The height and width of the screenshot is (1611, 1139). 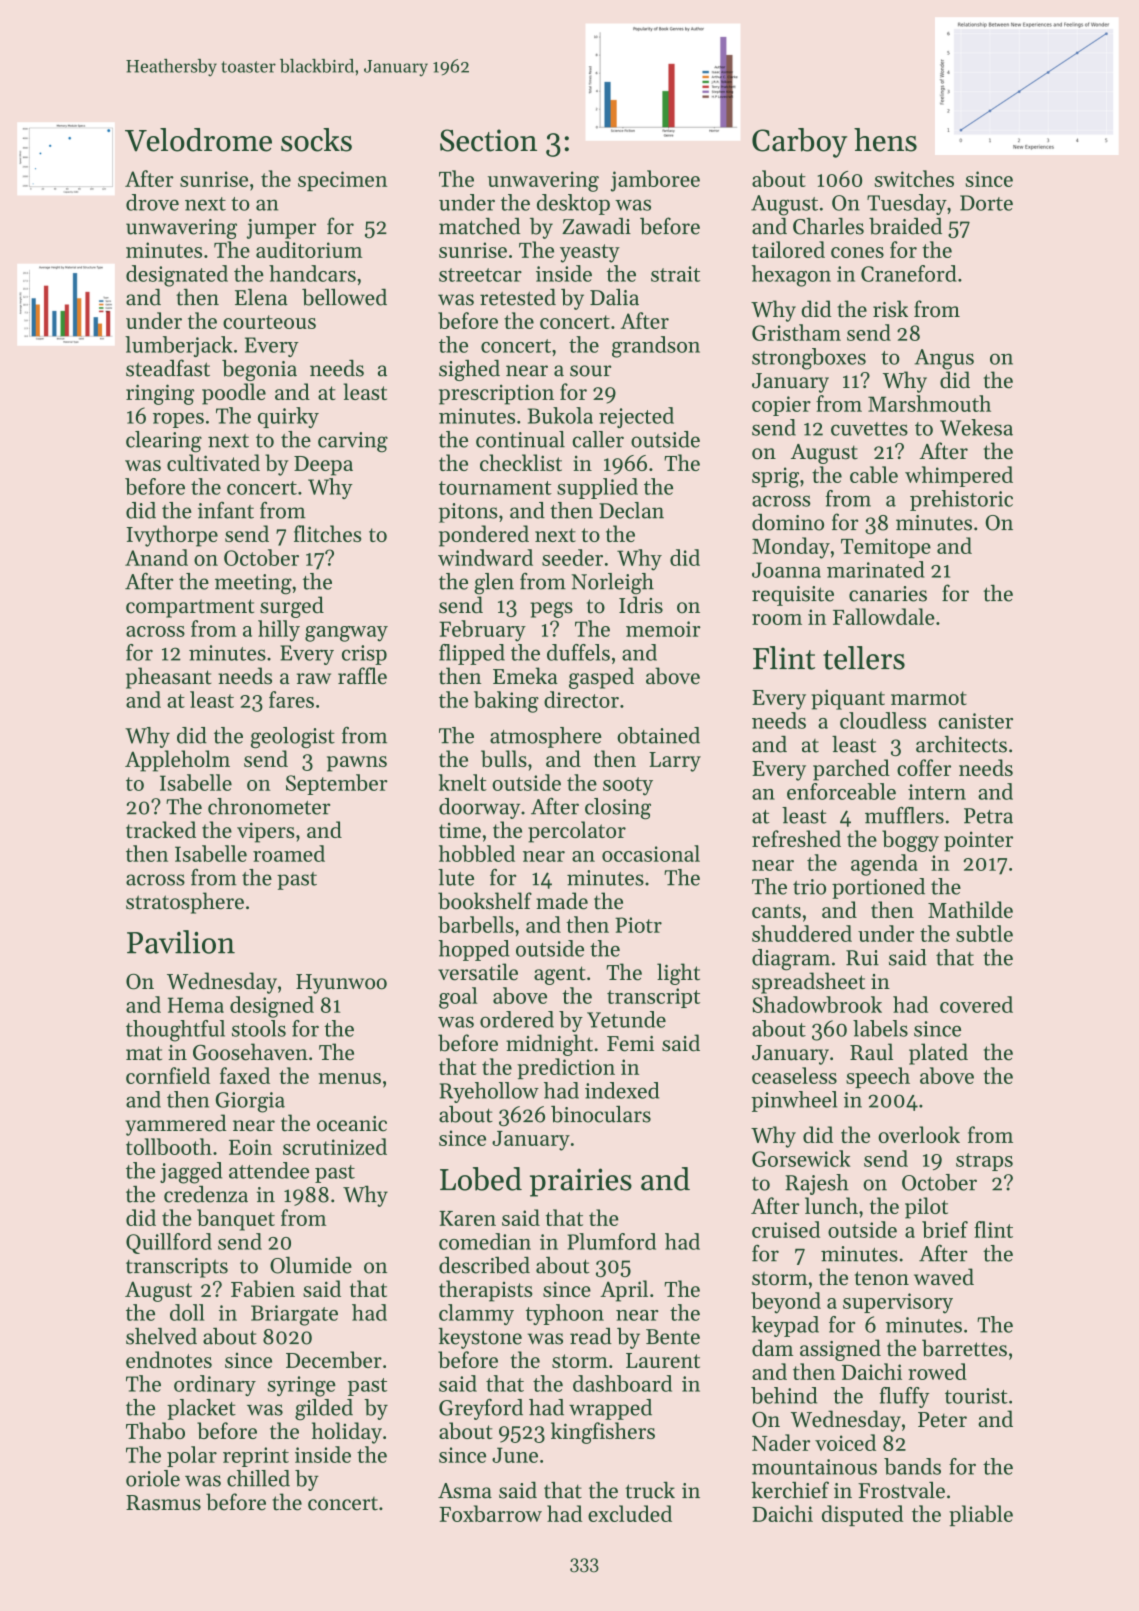 I want to click on stools, so click(x=259, y=1028).
